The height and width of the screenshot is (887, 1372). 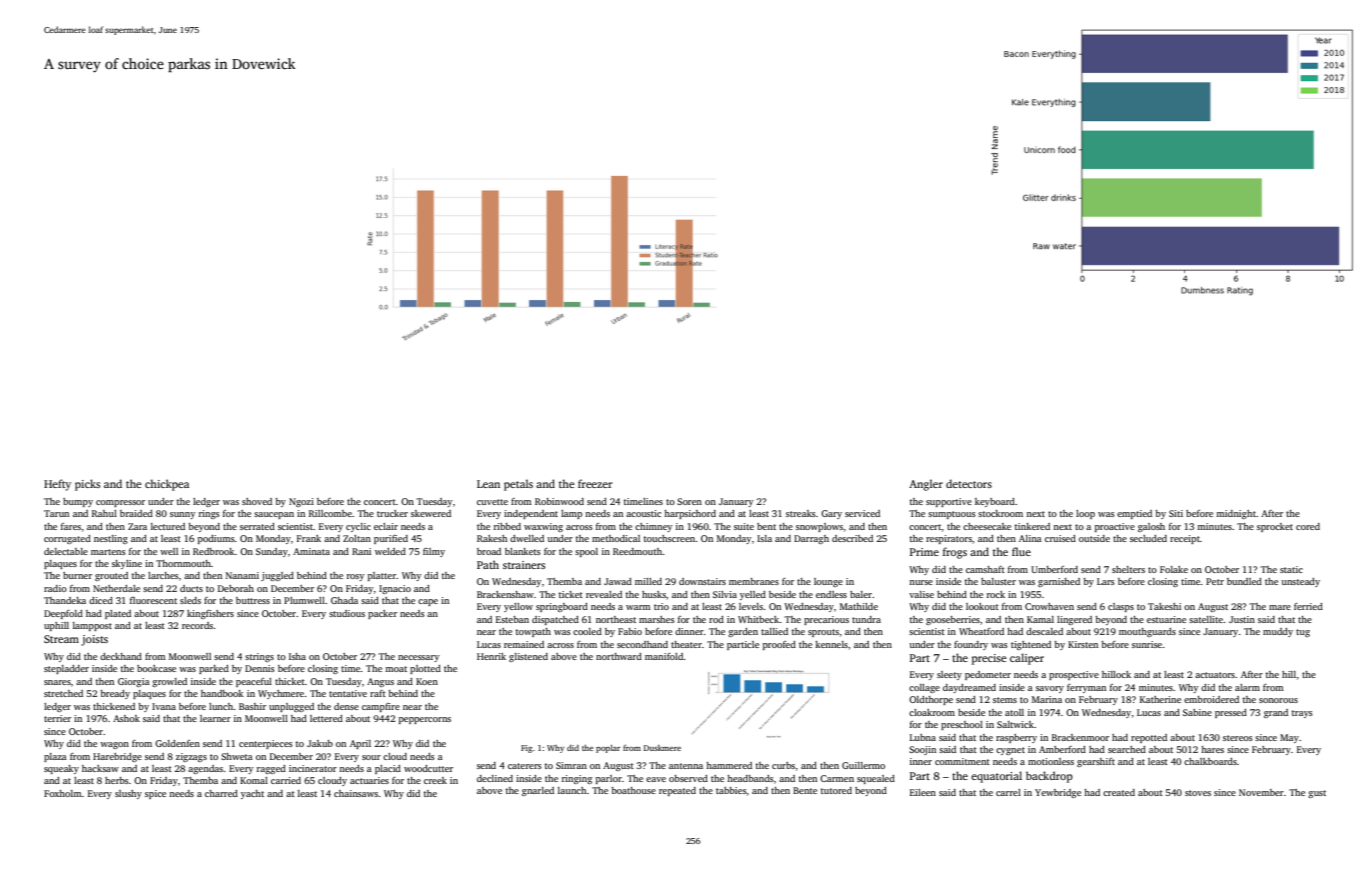 What do you see at coordinates (167, 485) in the screenshot?
I see `chickpea` at bounding box center [167, 485].
